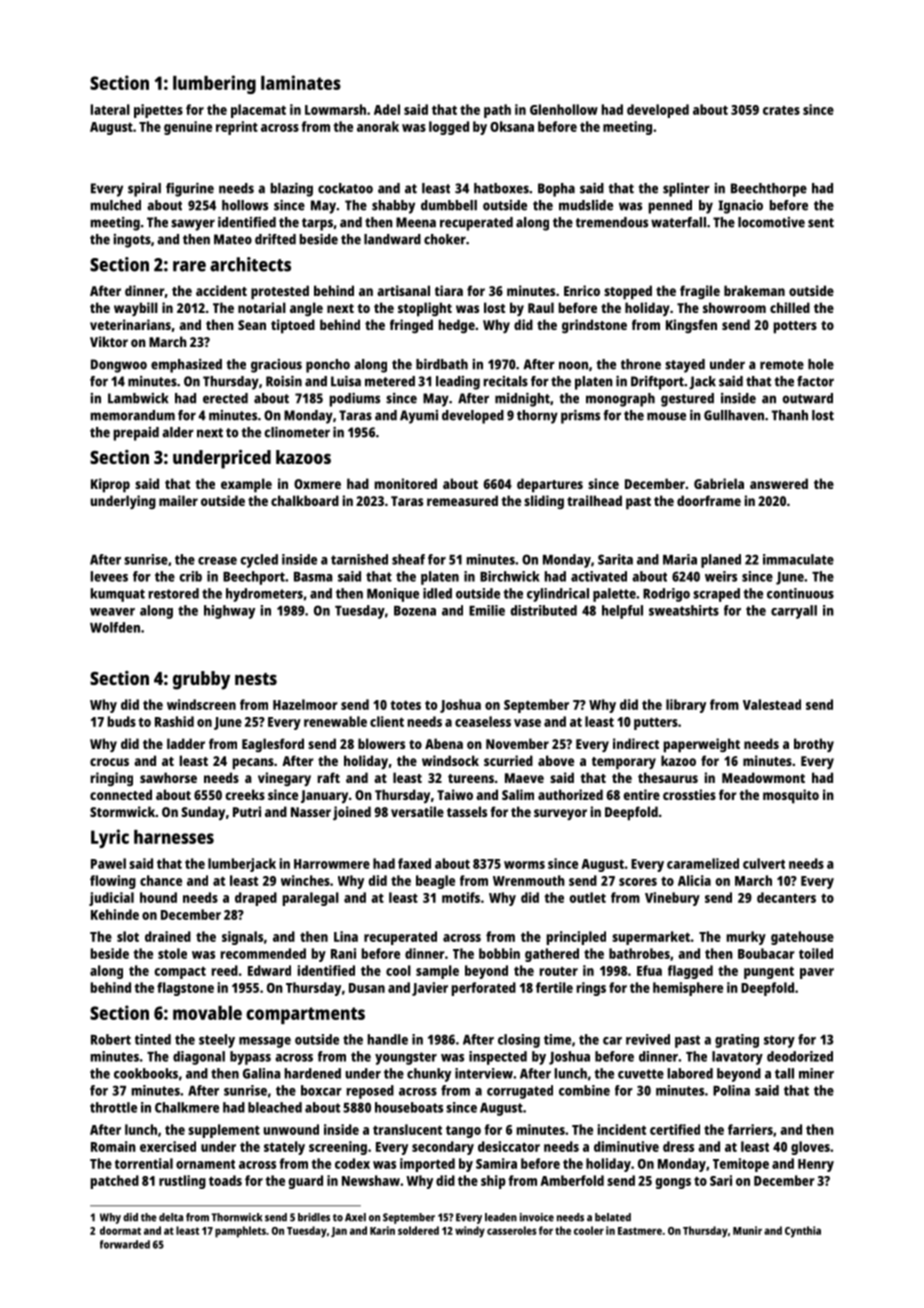 This screenshot has width=924, height=1308. Describe the element at coordinates (125, 1244) in the screenshot. I see `forwarded` at that location.
